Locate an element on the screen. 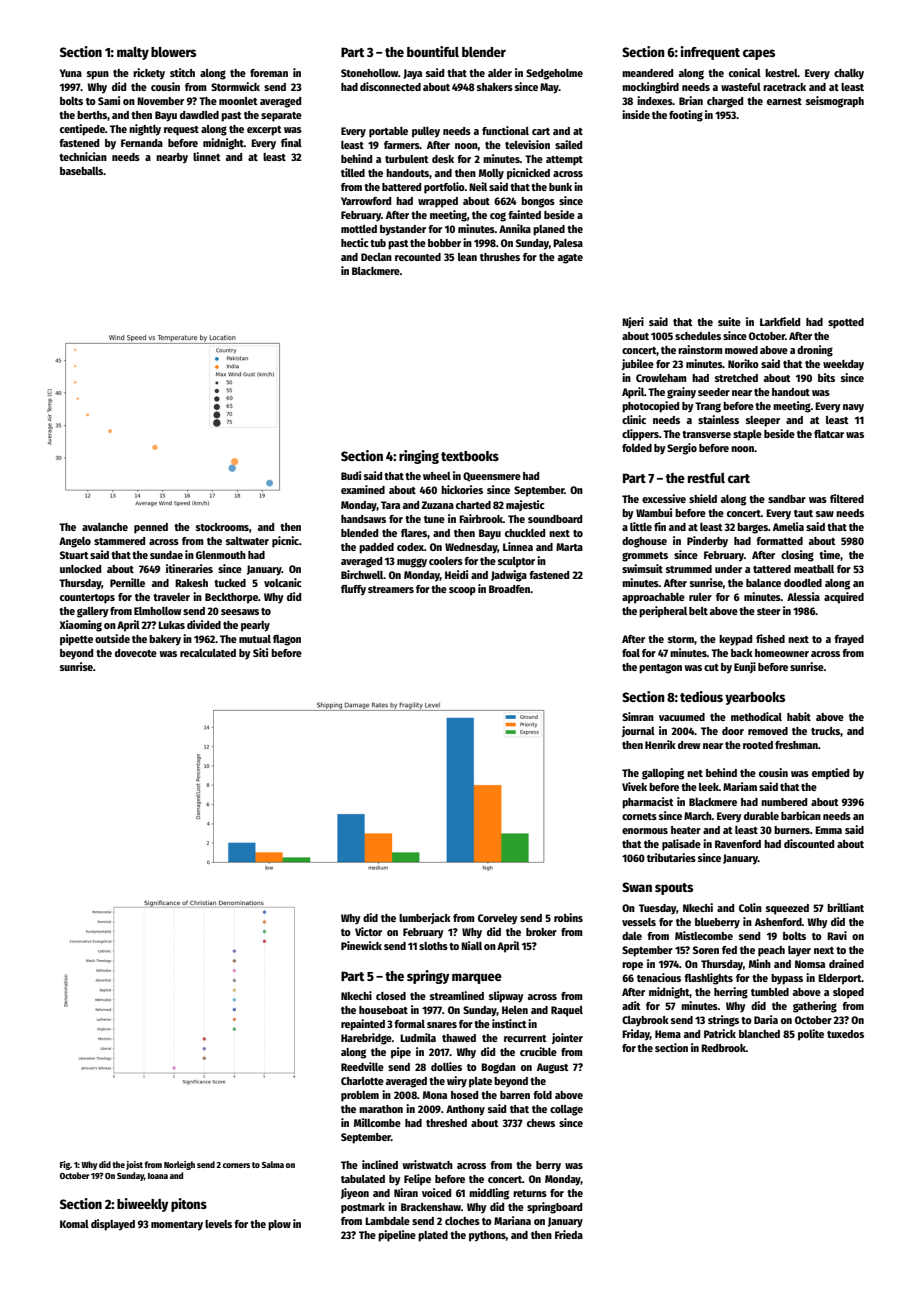 The width and height of the screenshot is (924, 1308). linnet is located at coordinates (207, 156).
